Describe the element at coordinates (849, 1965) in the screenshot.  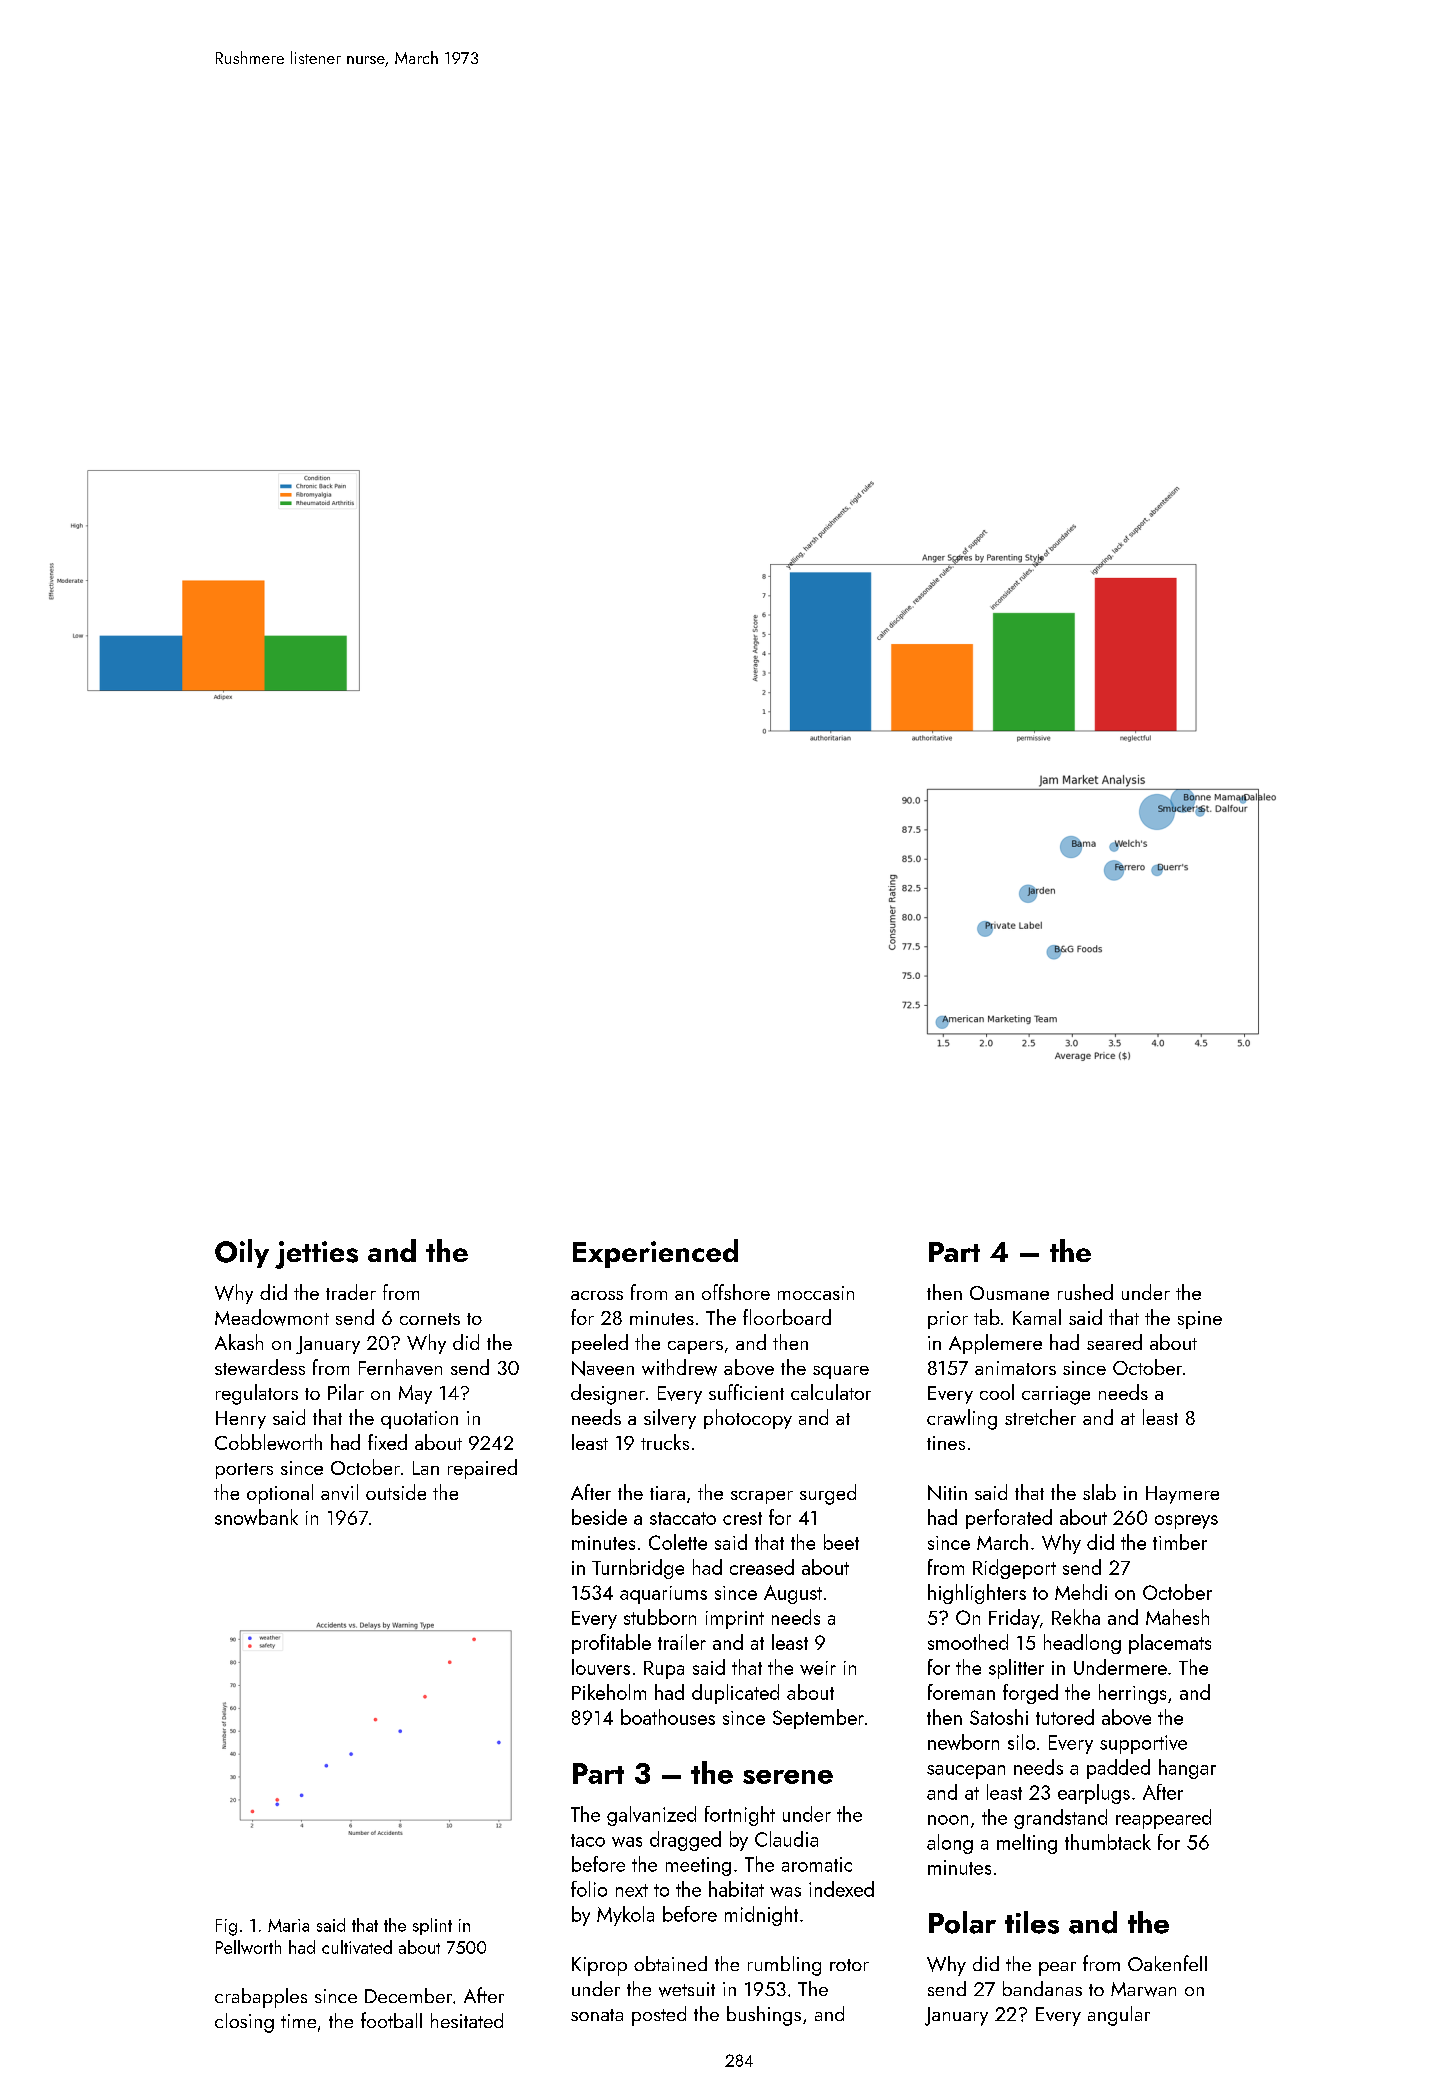
I see `rotor` at that location.
